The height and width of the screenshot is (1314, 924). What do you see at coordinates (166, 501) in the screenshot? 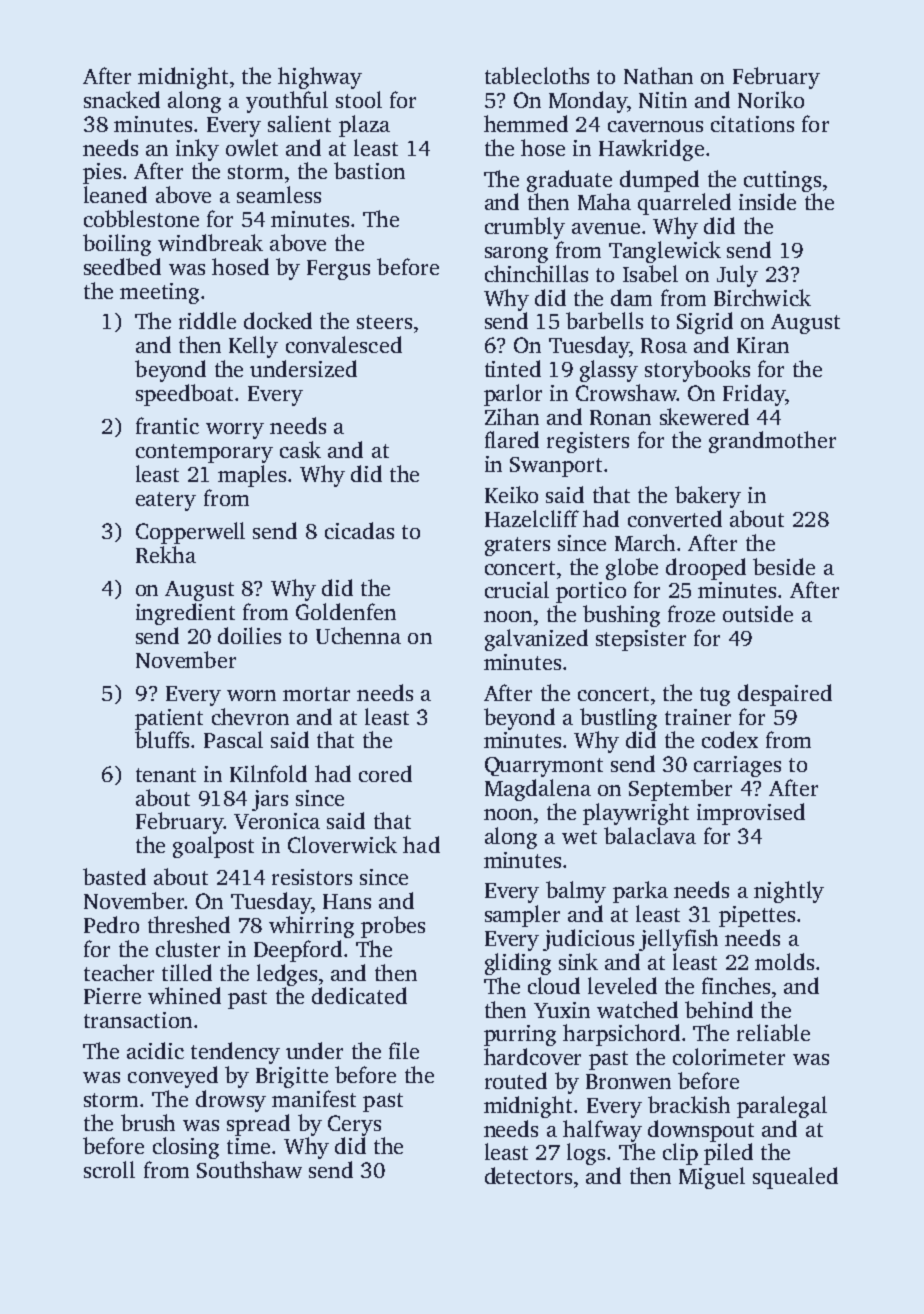
I see `eatery` at bounding box center [166, 501].
